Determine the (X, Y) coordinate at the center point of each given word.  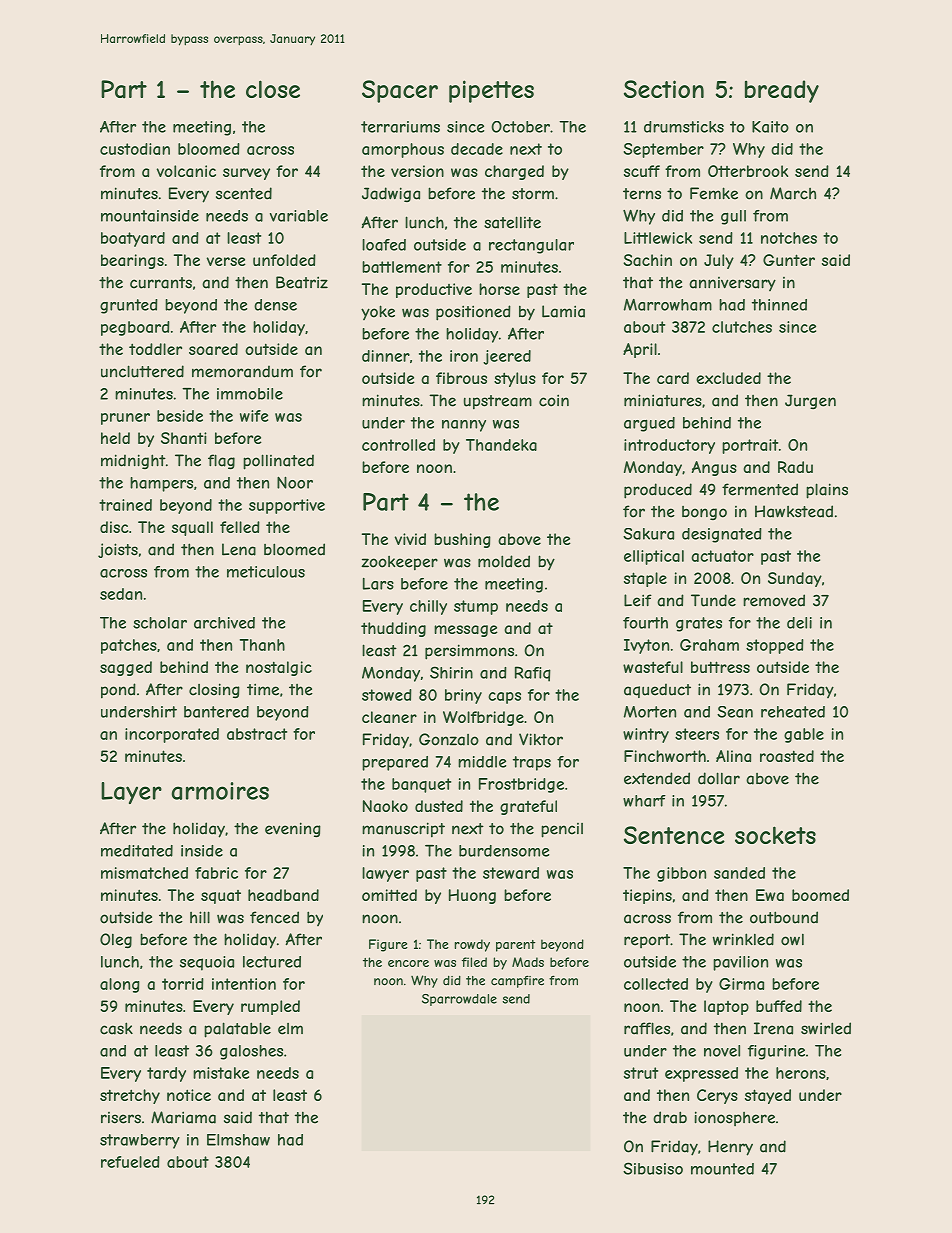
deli (799, 623)
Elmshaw (238, 1140)
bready (782, 91)
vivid (410, 539)
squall (192, 528)
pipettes (491, 91)
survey (246, 174)
